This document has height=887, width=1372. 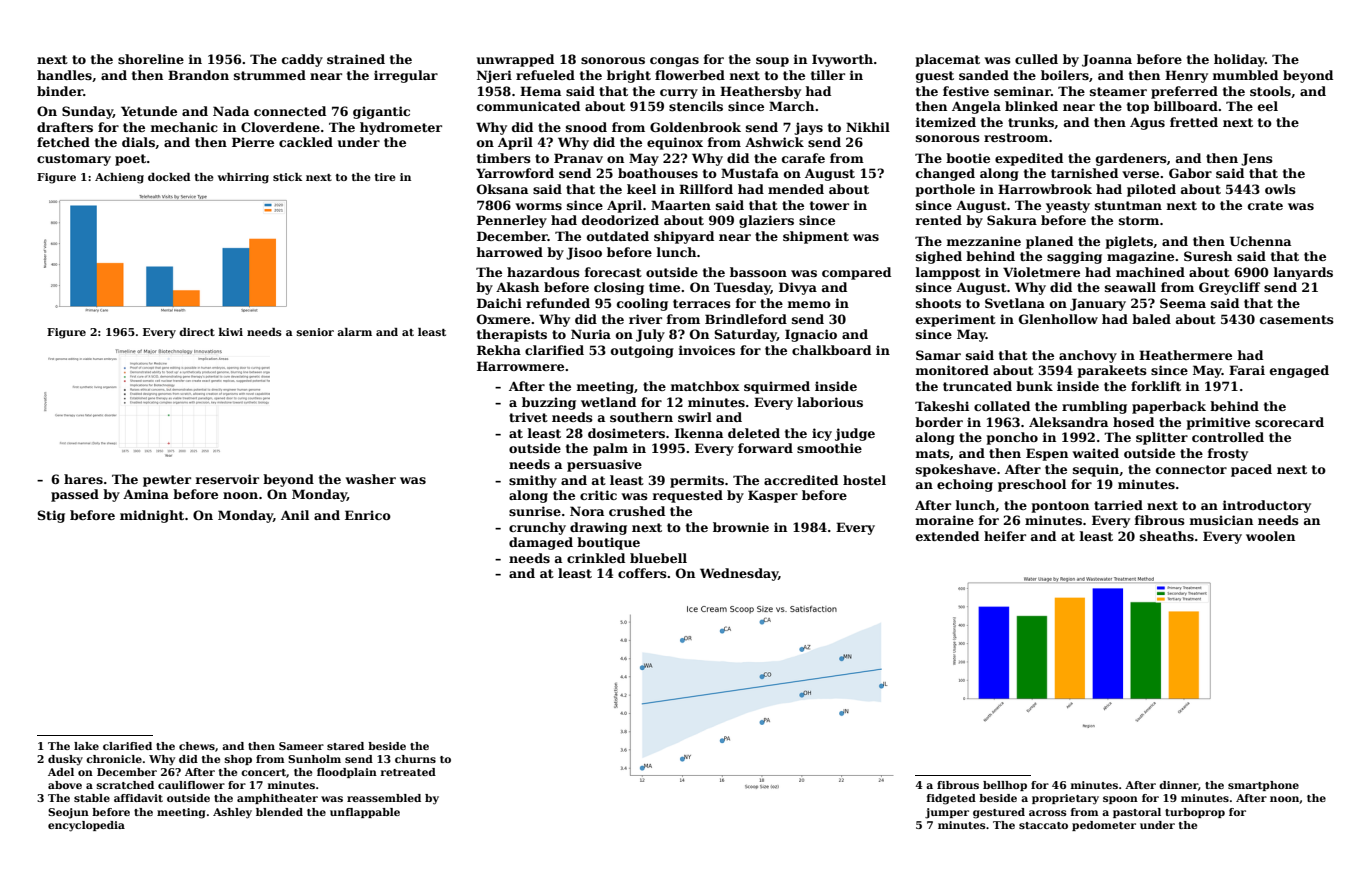 I want to click on persuasive, so click(x=604, y=465).
